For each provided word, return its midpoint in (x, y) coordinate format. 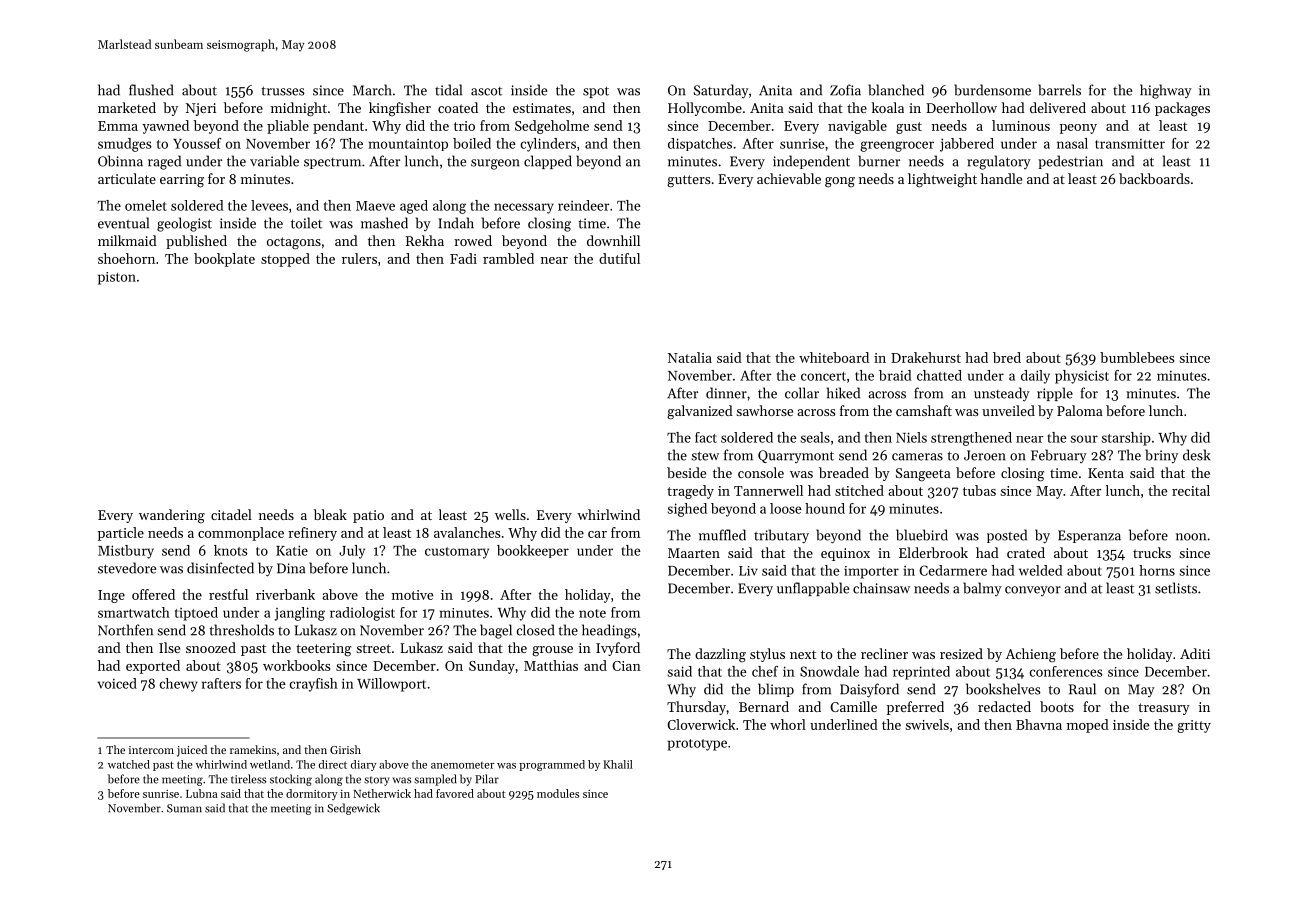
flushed (151, 90)
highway (1166, 91)
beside (686, 472)
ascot (486, 91)
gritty (1194, 726)
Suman (184, 808)
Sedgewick (353, 809)
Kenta (1106, 473)
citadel (231, 514)
